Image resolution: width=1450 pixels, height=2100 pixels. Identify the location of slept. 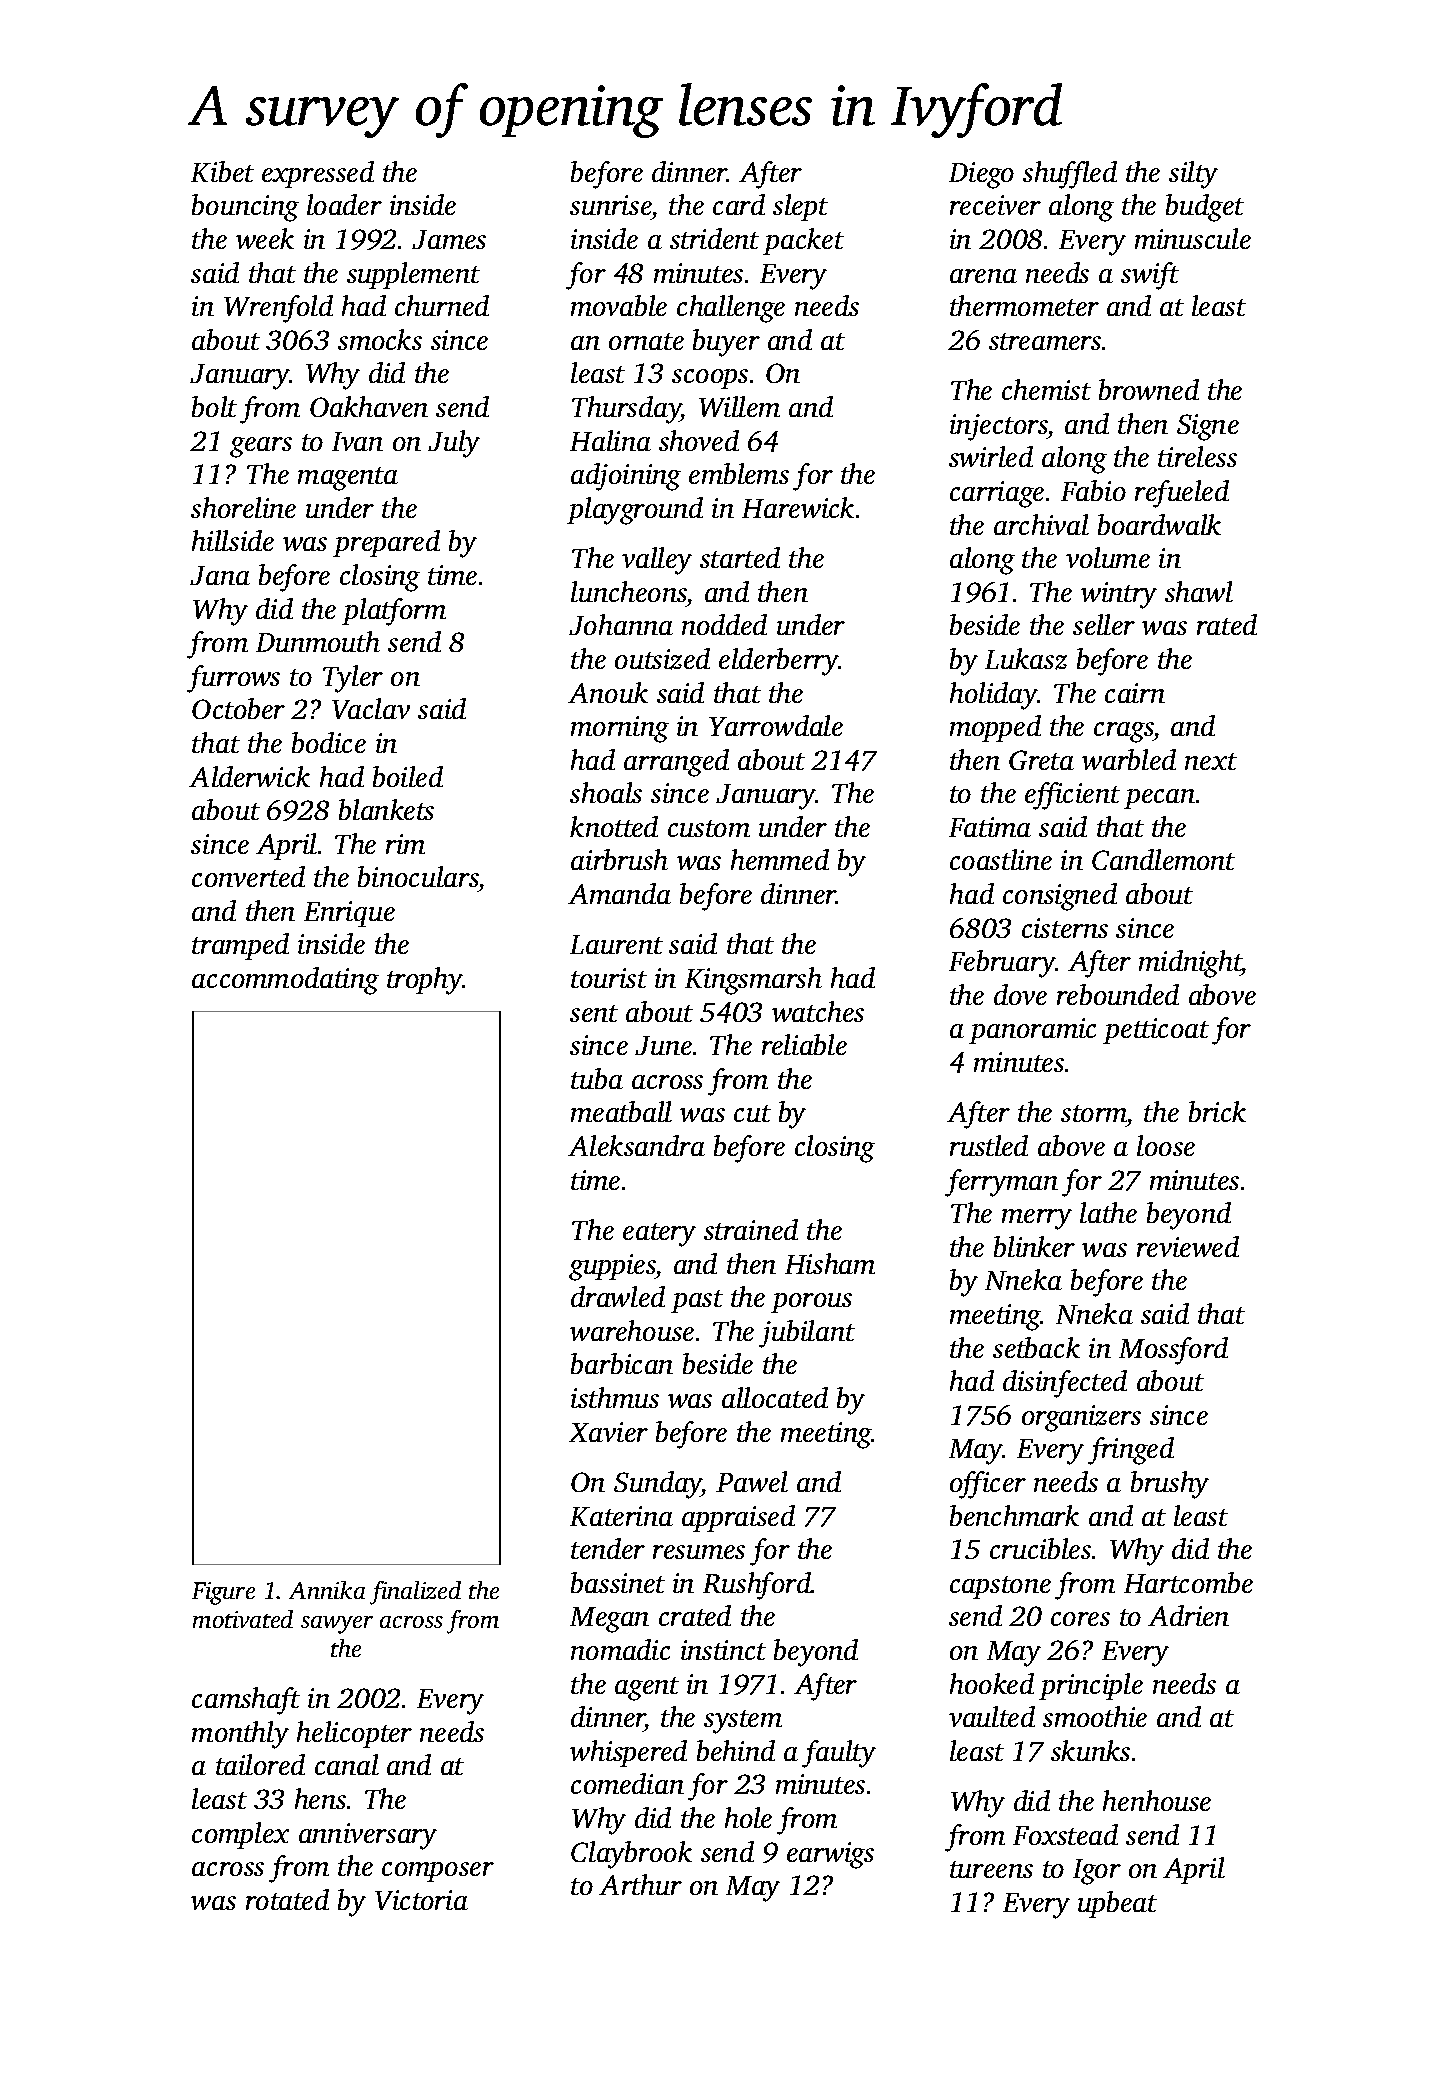
(800, 207).
